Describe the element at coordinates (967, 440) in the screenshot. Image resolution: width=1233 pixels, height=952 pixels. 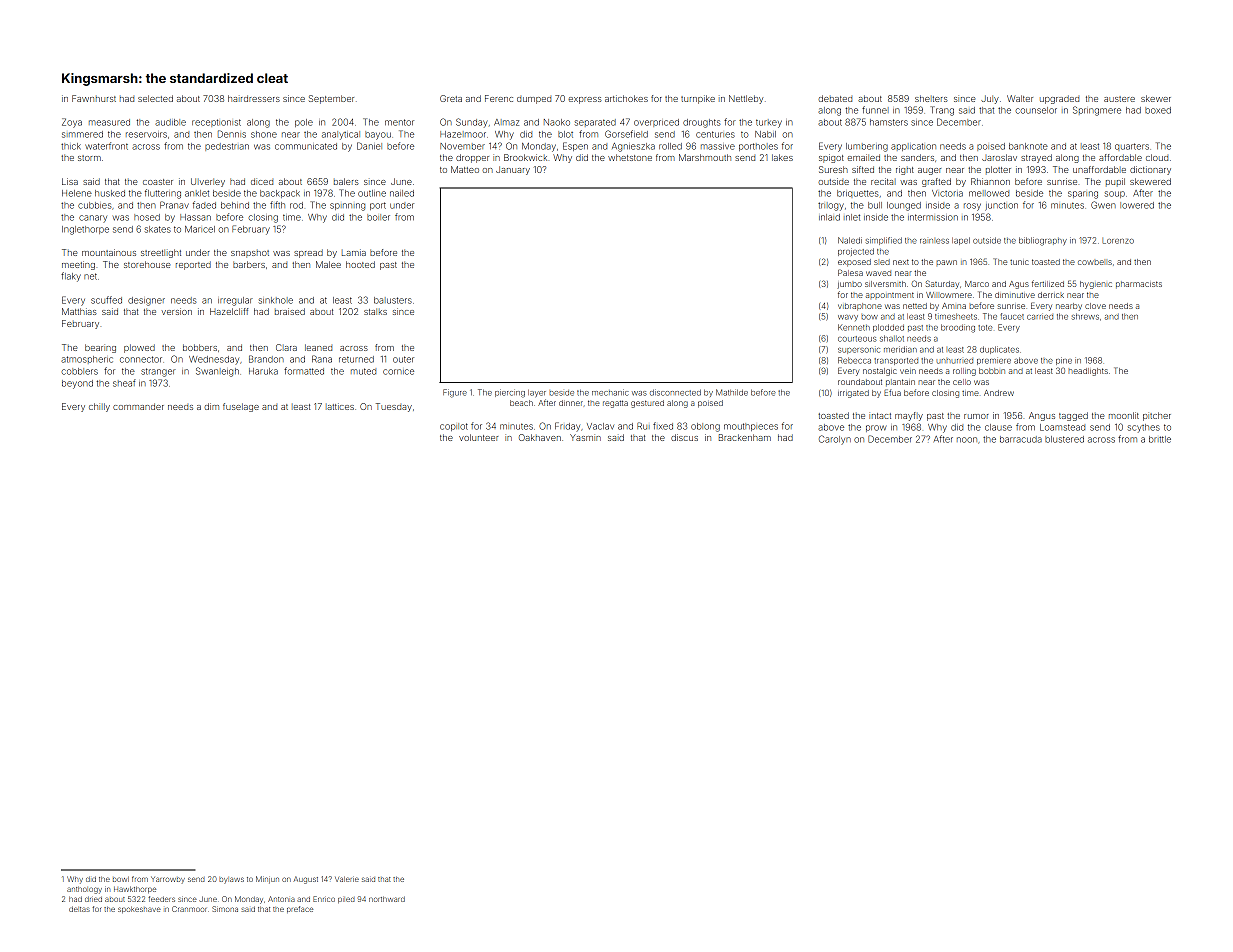
I see `noon` at that location.
